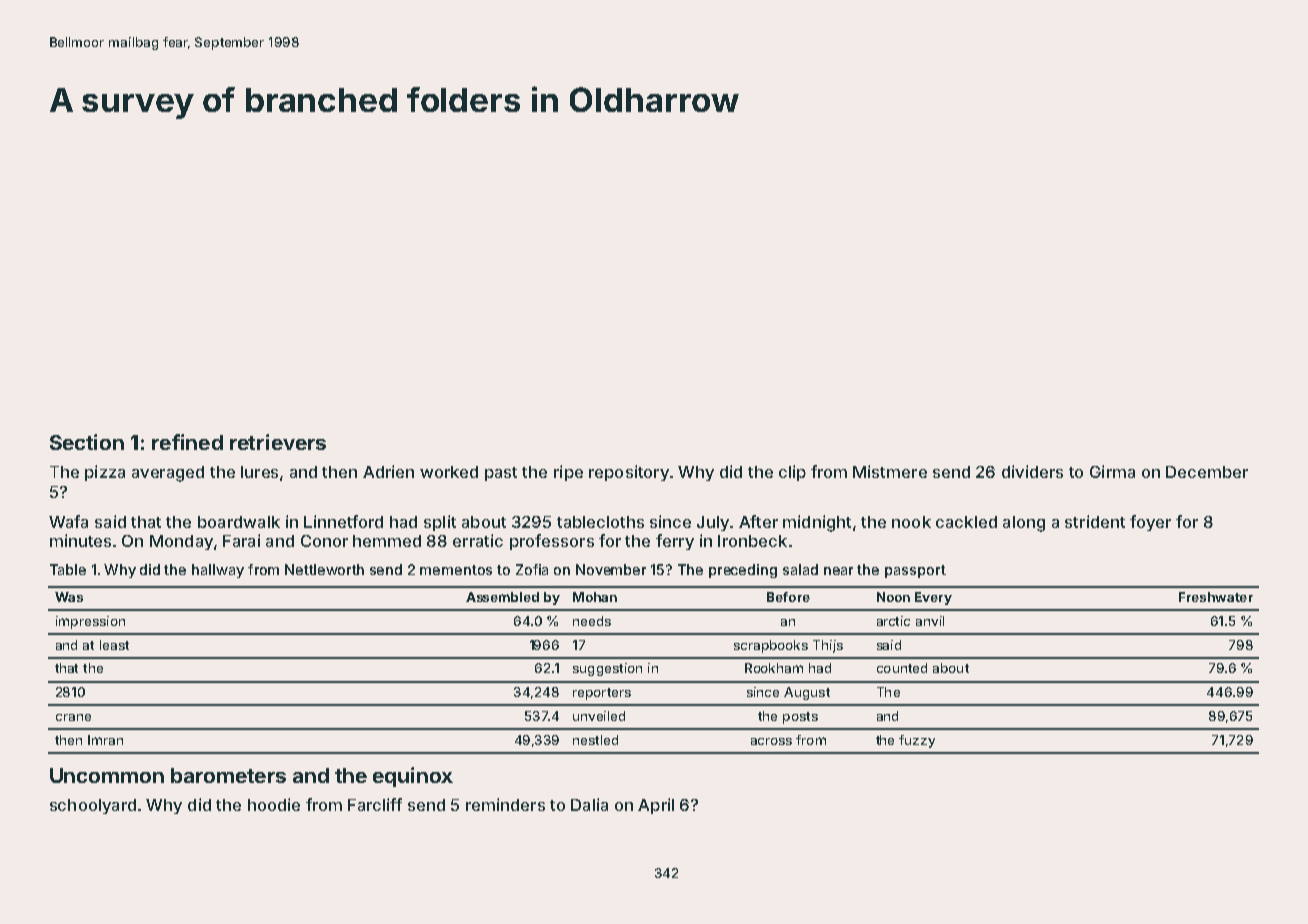  What do you see at coordinates (902, 668) in the document?
I see `counted` at bounding box center [902, 668].
